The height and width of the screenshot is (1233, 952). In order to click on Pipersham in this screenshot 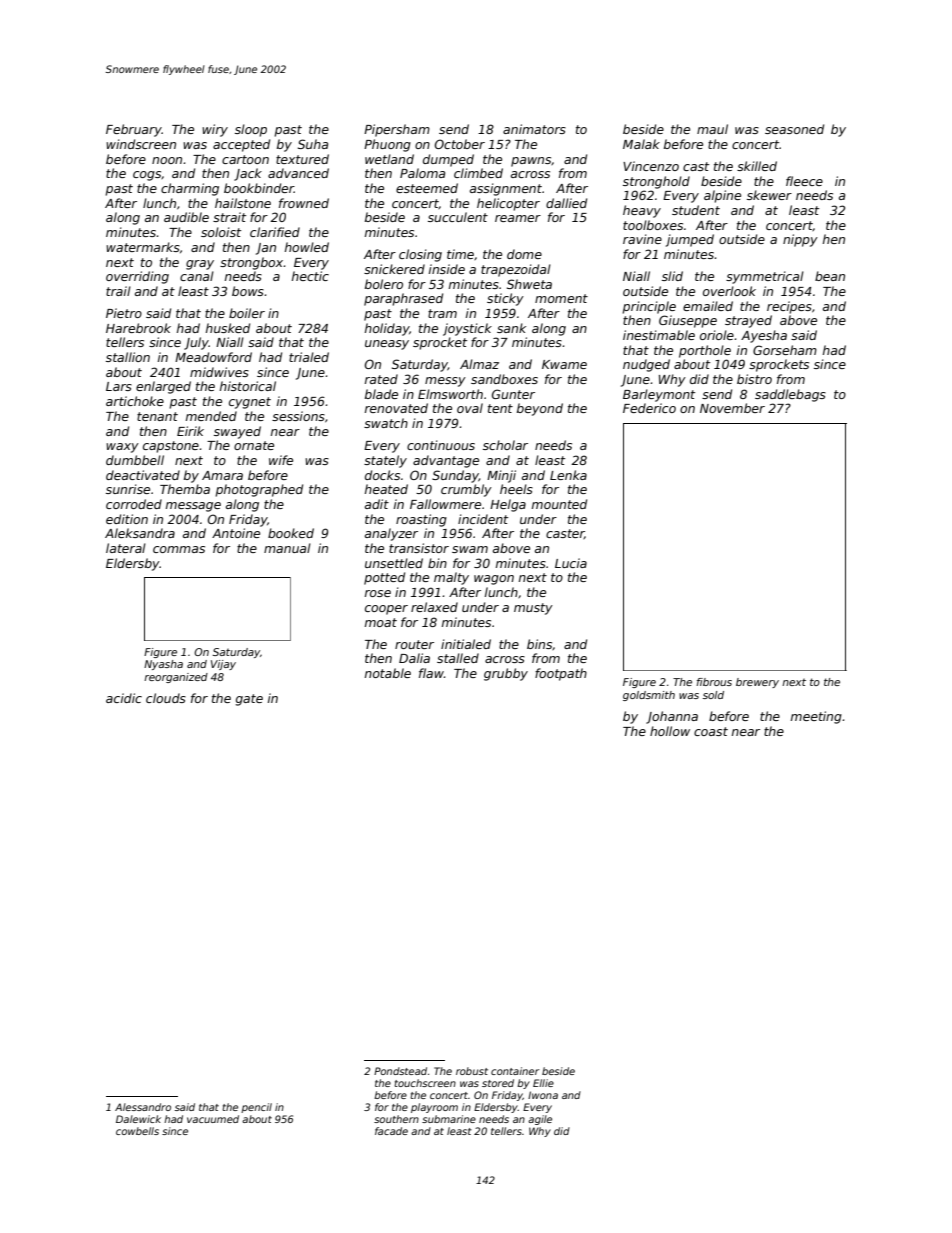, I will do `click(397, 130)`.
